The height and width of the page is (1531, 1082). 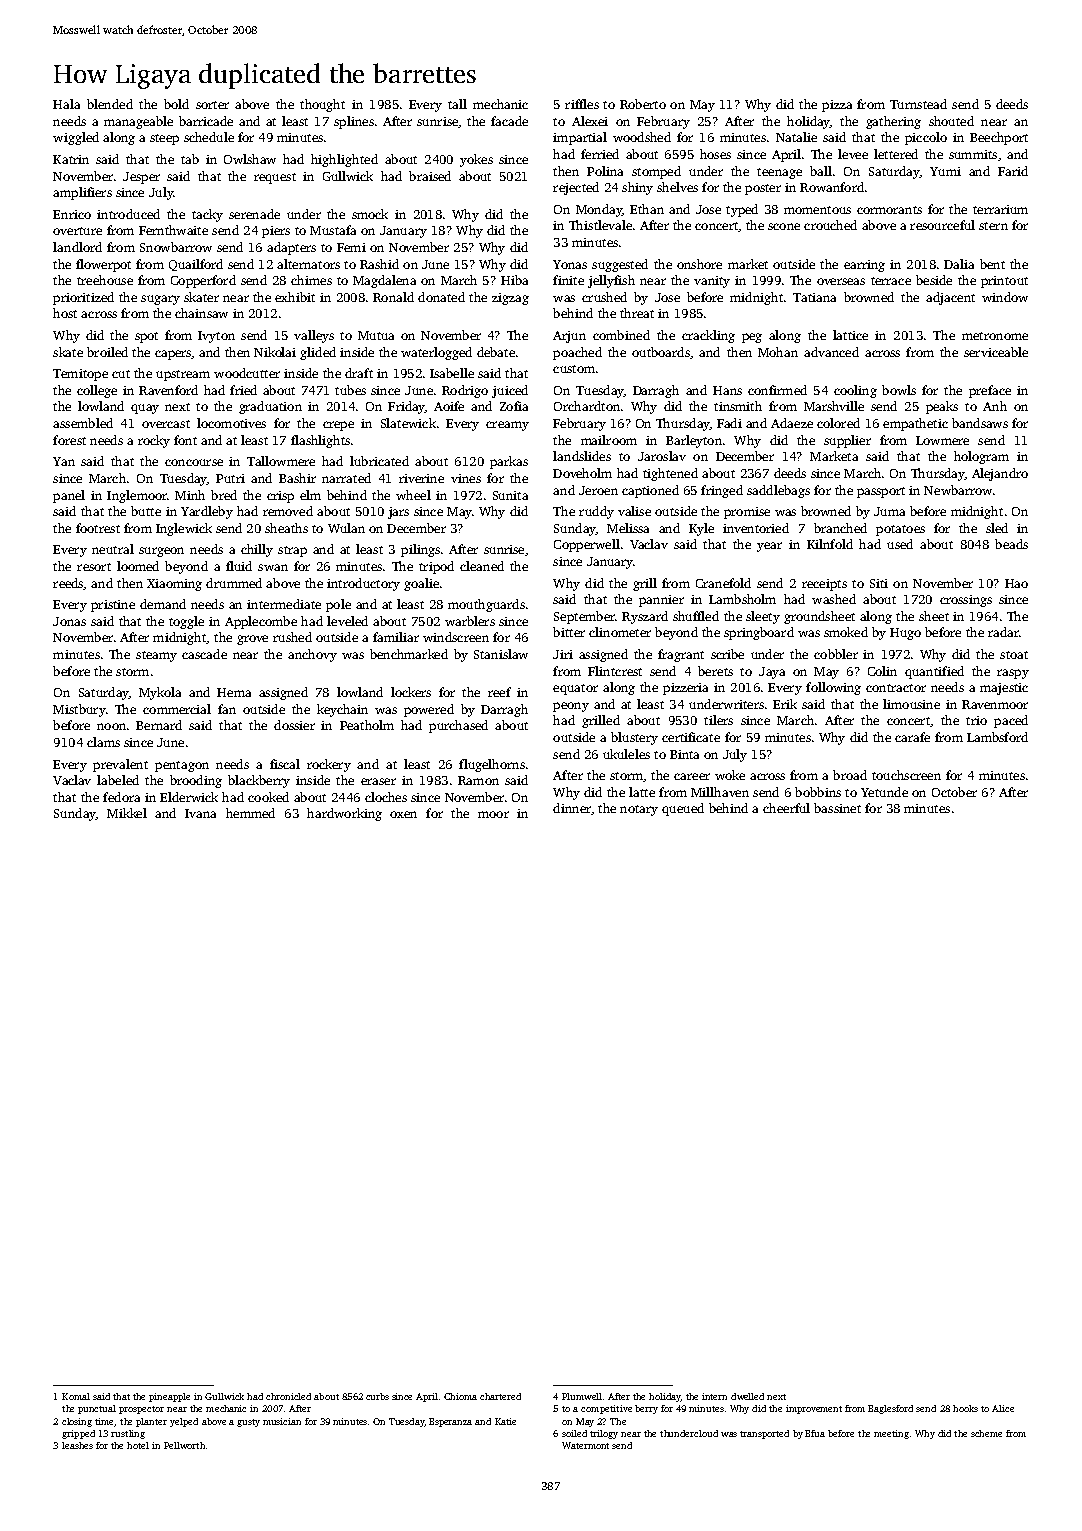 What do you see at coordinates (384, 281) in the page?
I see `Magdalena` at bounding box center [384, 281].
